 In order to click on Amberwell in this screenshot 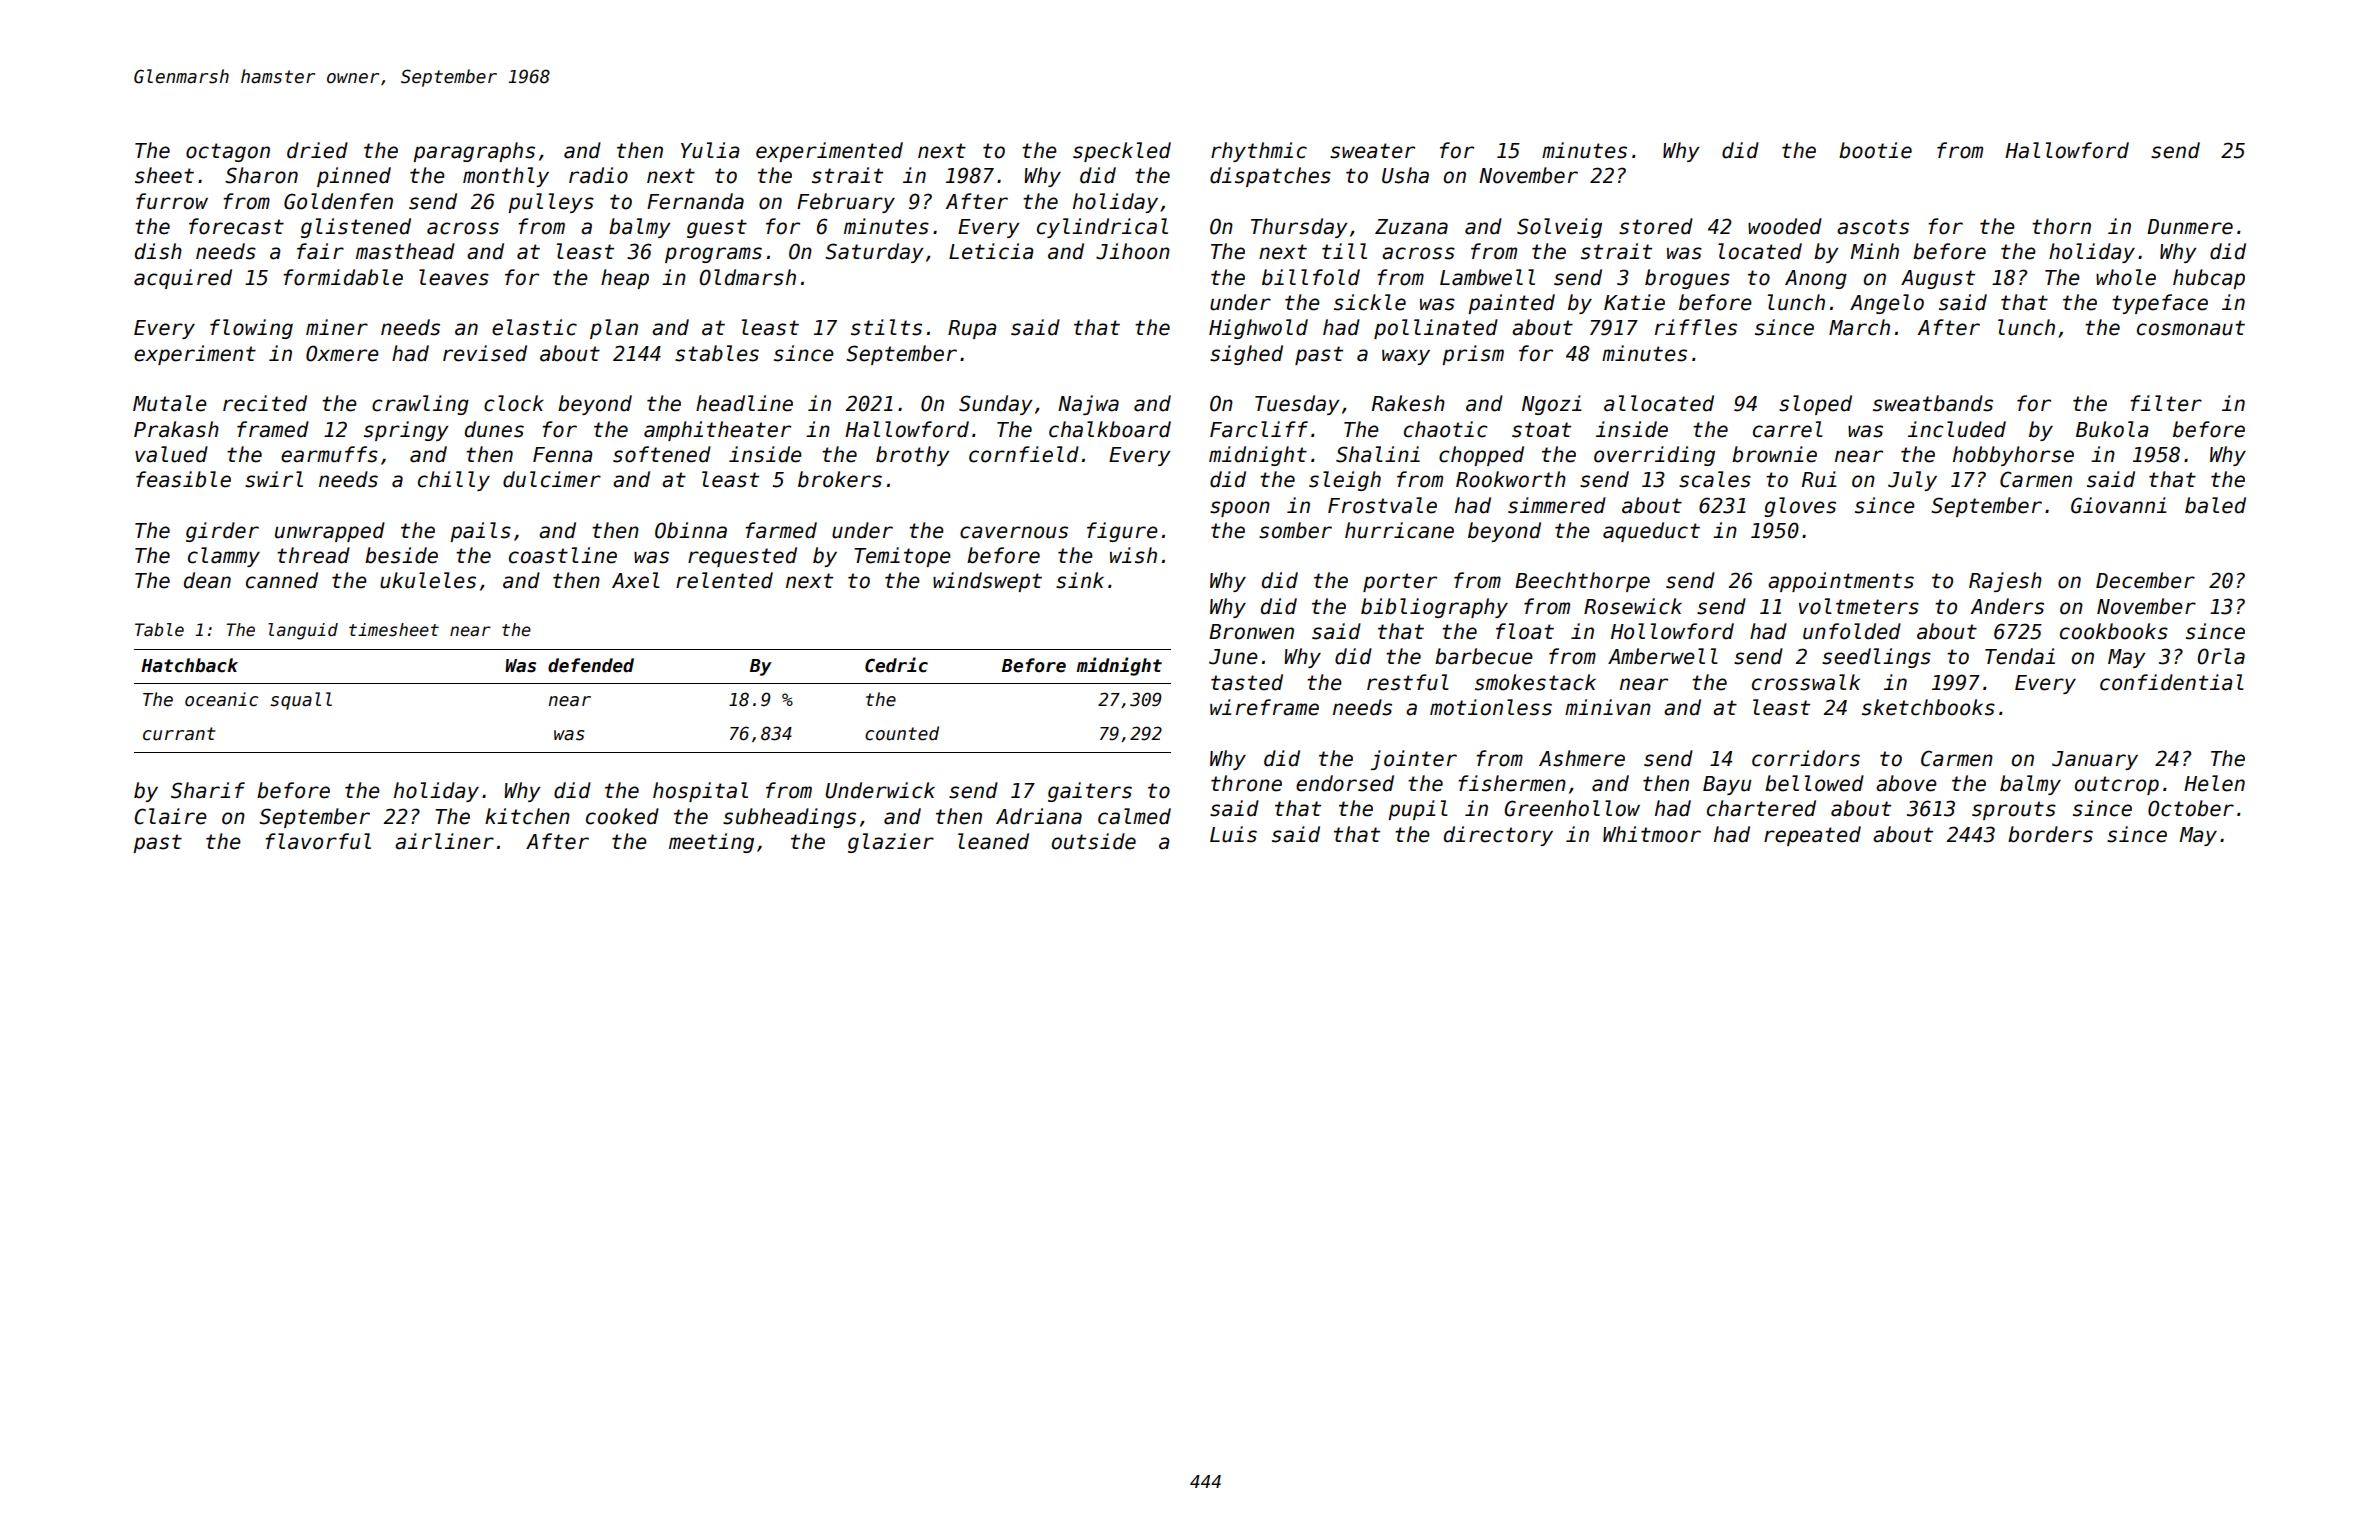, I will do `click(1663, 656)`.
